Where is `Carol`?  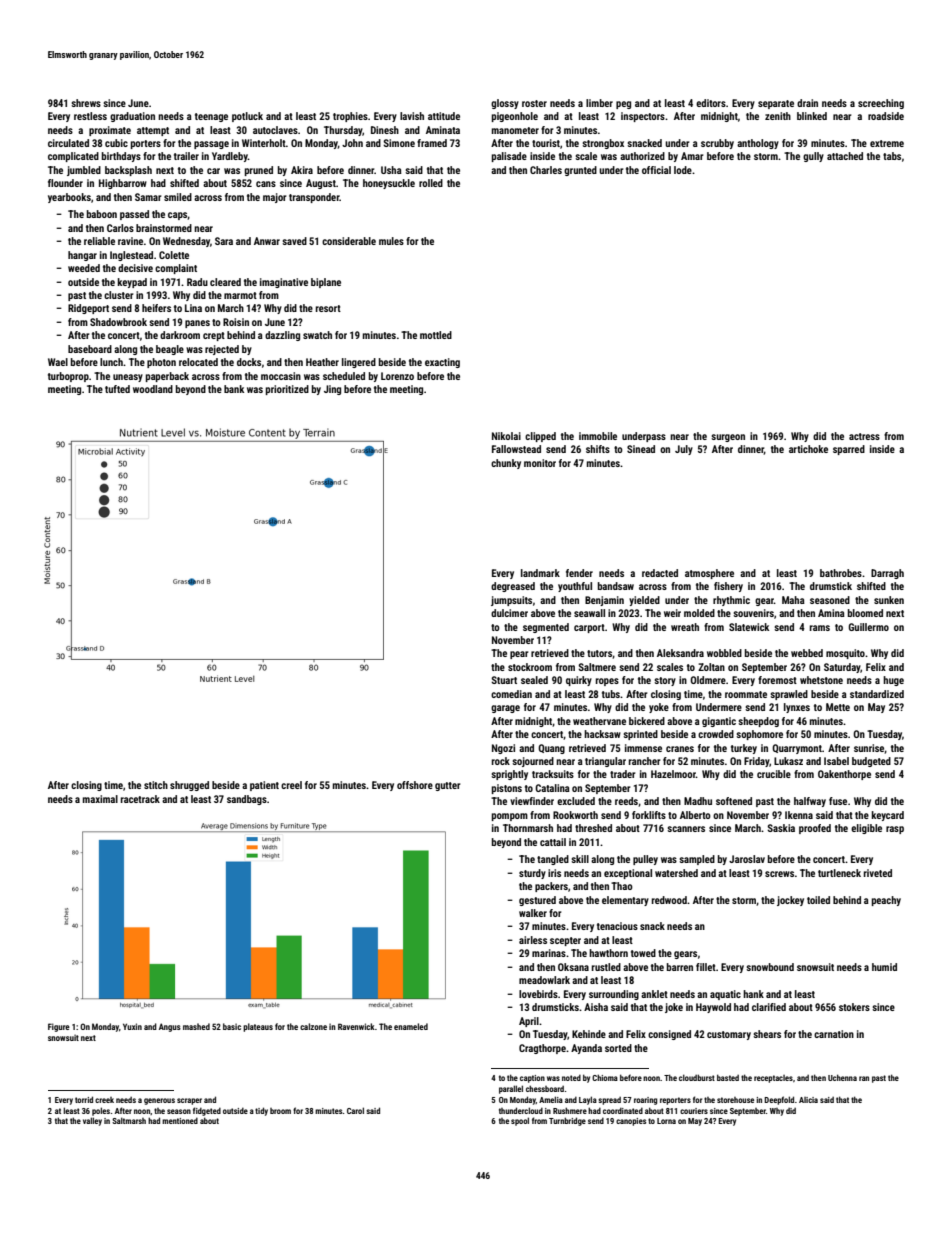 Carol is located at coordinates (355, 1110).
